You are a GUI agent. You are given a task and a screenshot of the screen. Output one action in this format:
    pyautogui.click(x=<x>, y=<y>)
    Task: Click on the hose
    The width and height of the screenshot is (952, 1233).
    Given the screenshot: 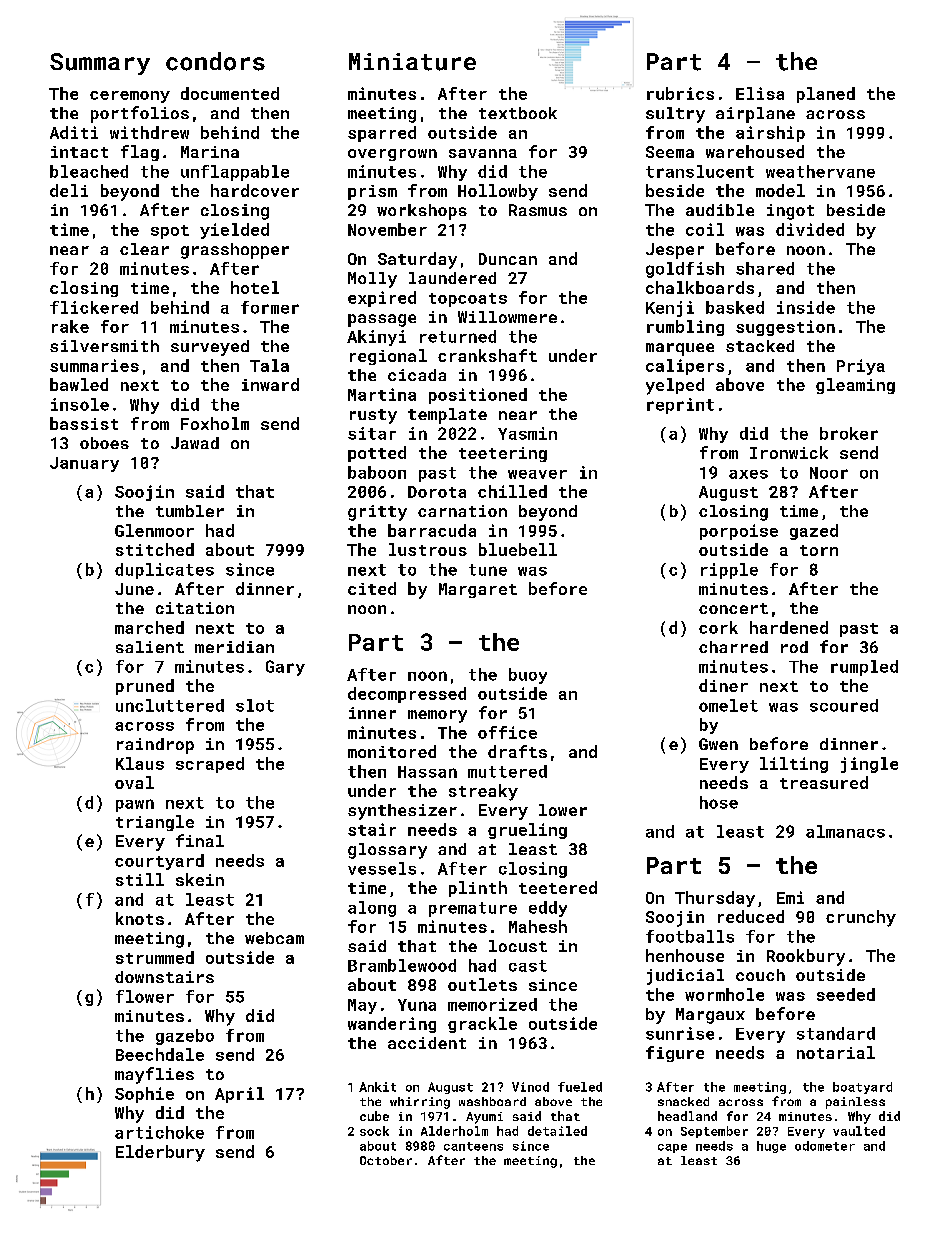 What is the action you would take?
    pyautogui.click(x=719, y=802)
